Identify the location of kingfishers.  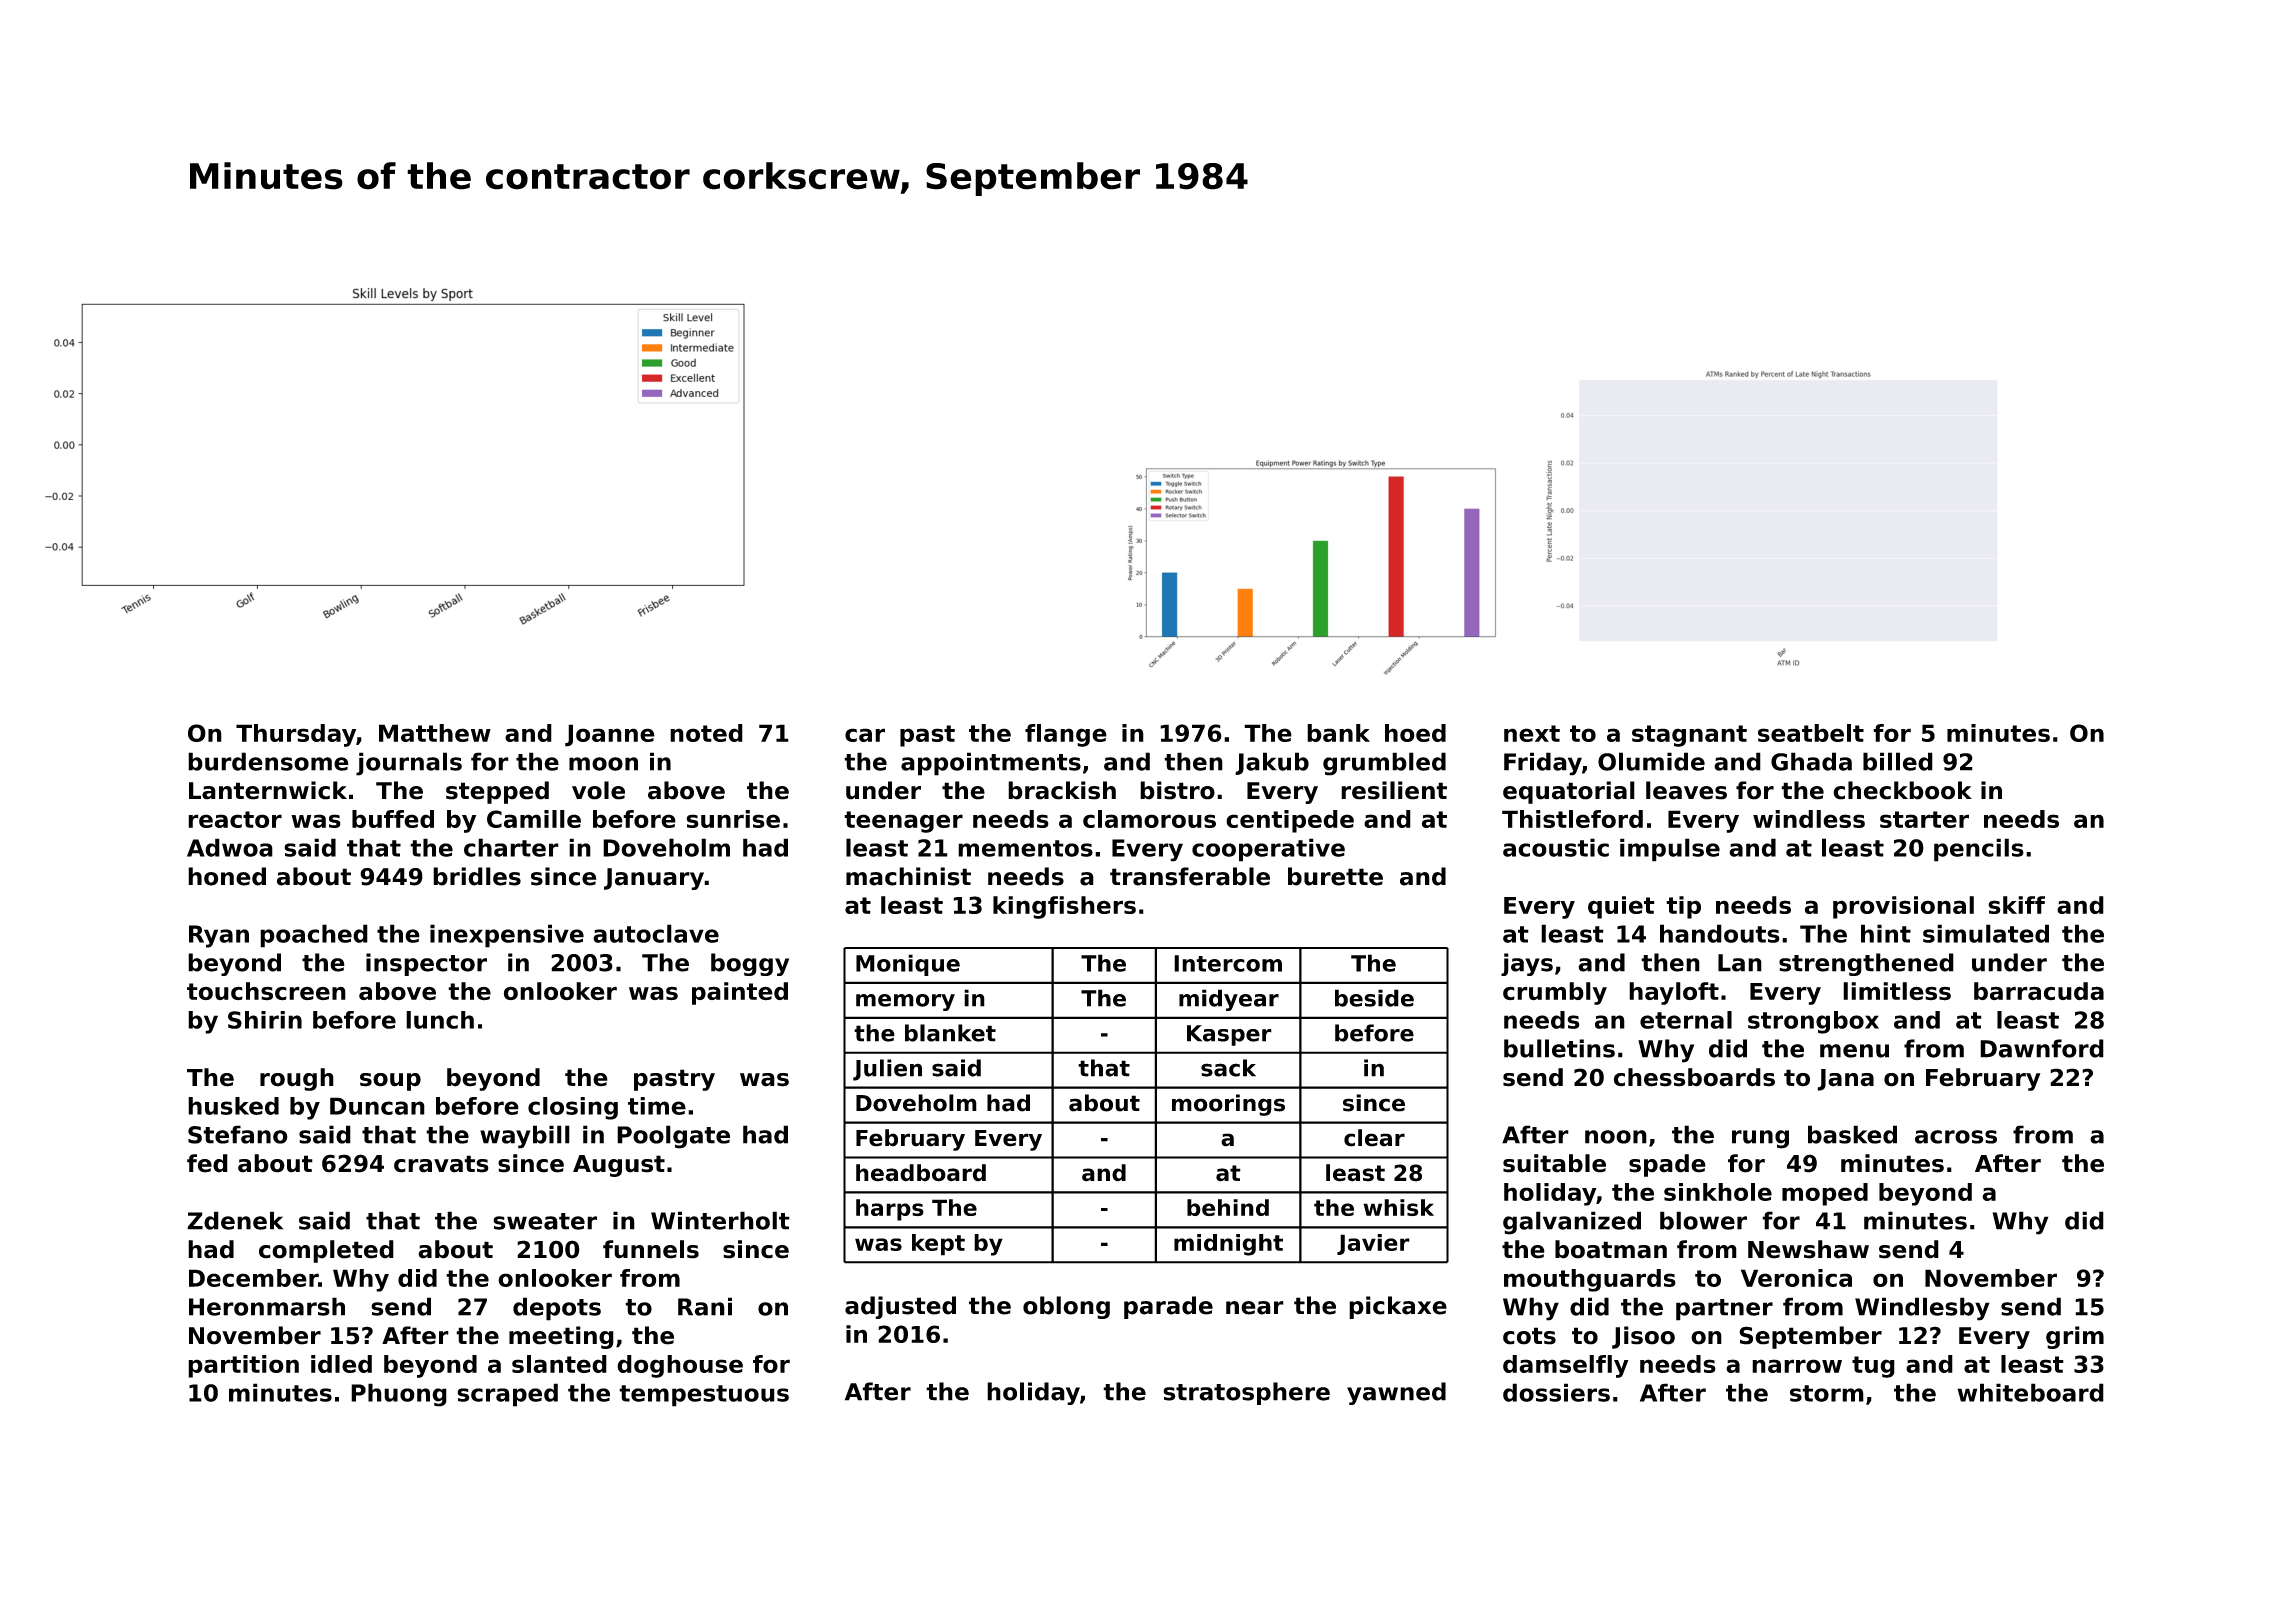
(1064, 907).
